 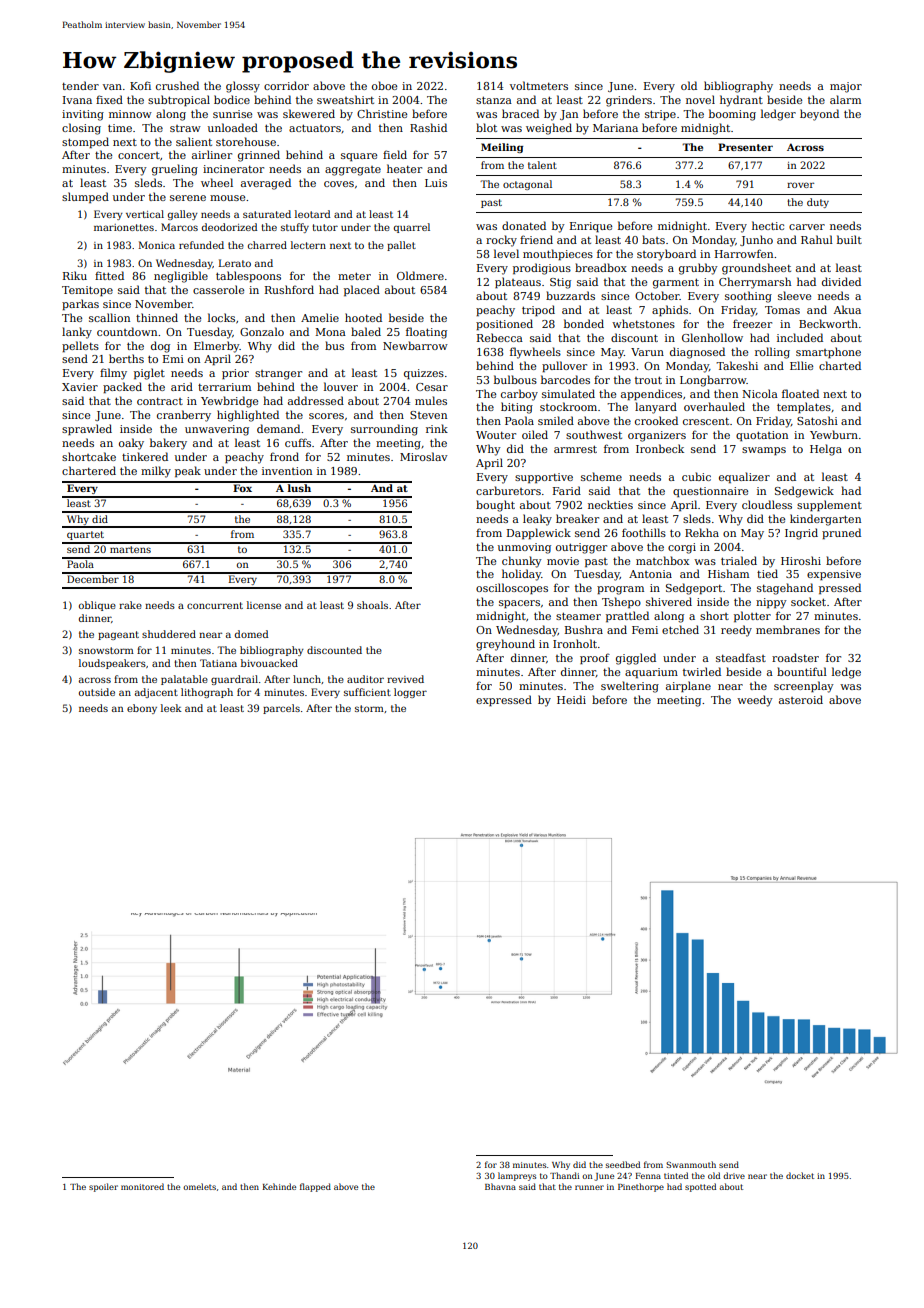 I want to click on Kehinde, so click(x=279, y=1186).
